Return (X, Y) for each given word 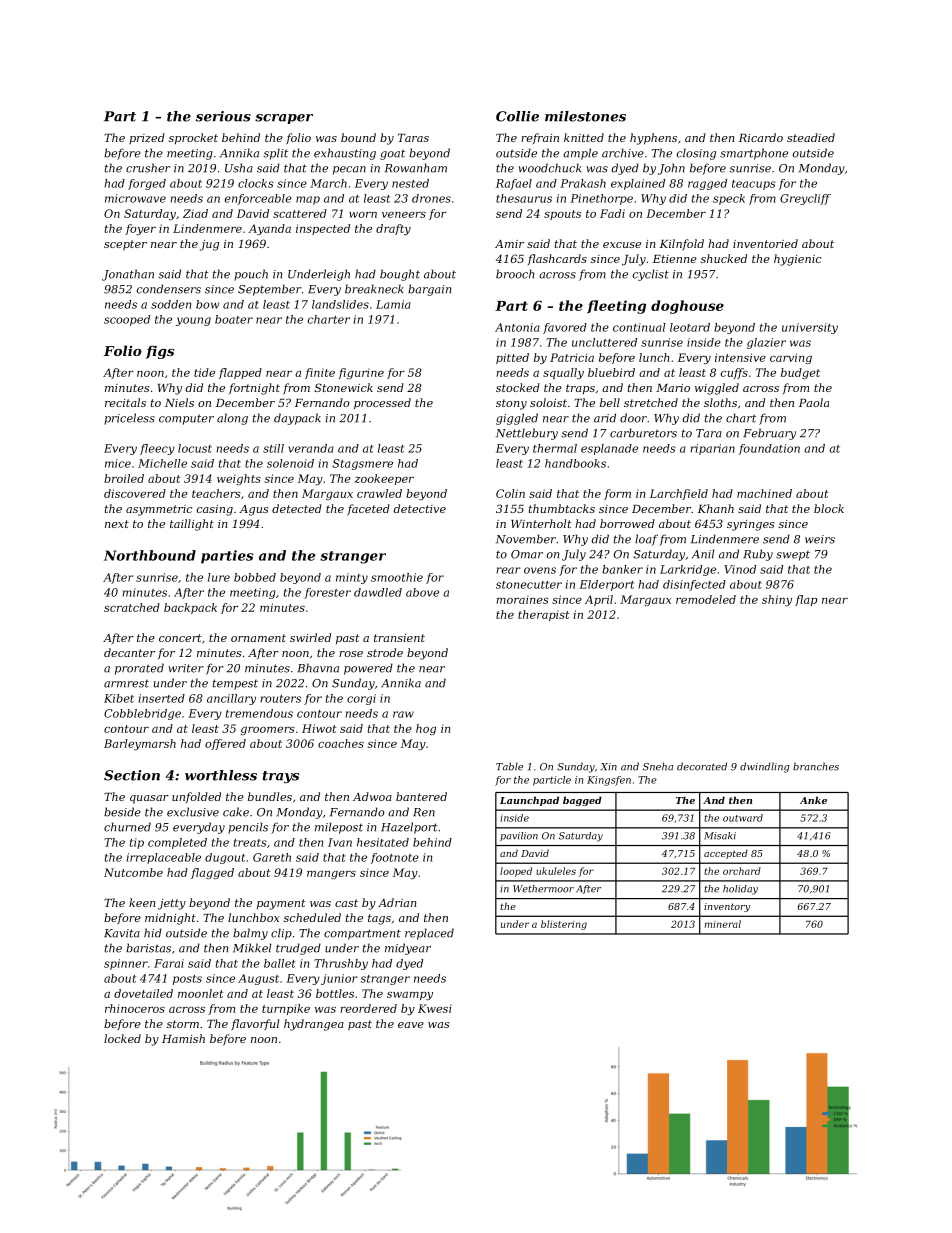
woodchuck (549, 168)
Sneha (658, 766)
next (117, 524)
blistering (564, 925)
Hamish (183, 1038)
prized (147, 138)
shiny (777, 600)
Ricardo (761, 137)
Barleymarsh (140, 744)
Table (509, 766)
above (422, 592)
